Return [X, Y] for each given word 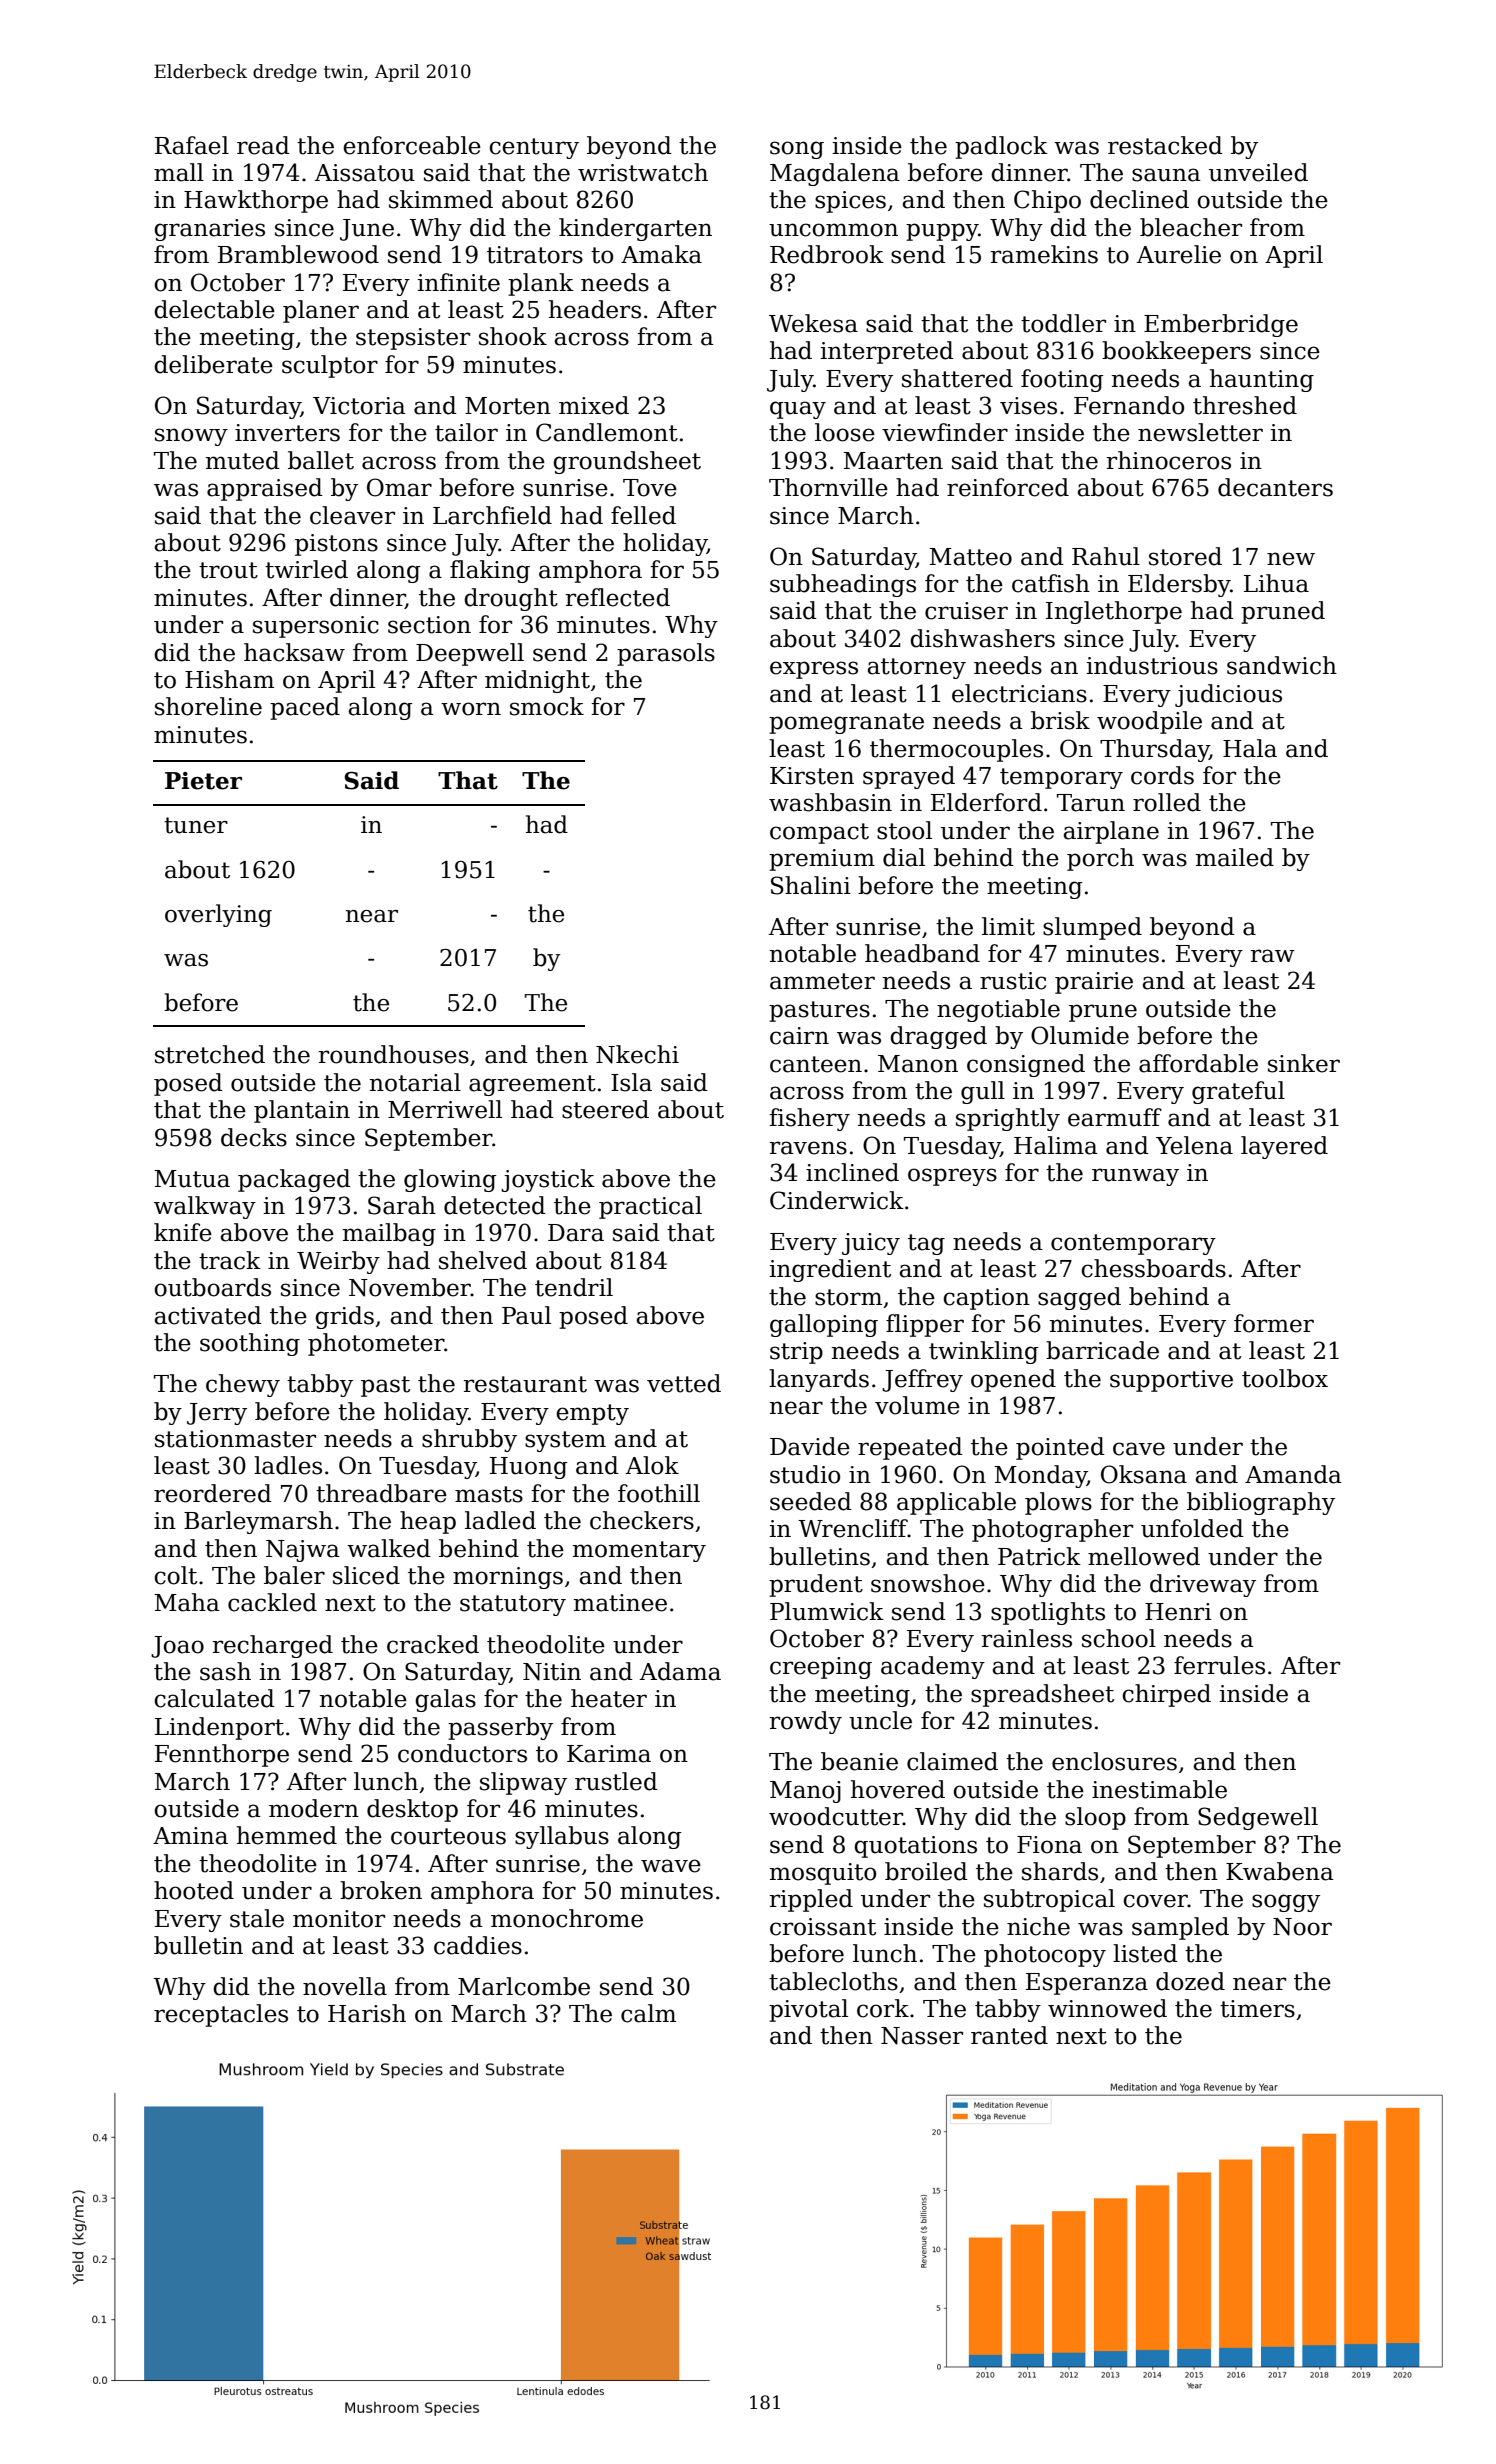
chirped [1166, 1695]
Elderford [986, 802]
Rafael [192, 145]
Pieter [203, 781]
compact [819, 833]
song [797, 150]
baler [294, 1575]
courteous [448, 1836]
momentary [639, 1551]
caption [986, 1299]
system [565, 1441]
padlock [1001, 147]
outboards [212, 1287]
